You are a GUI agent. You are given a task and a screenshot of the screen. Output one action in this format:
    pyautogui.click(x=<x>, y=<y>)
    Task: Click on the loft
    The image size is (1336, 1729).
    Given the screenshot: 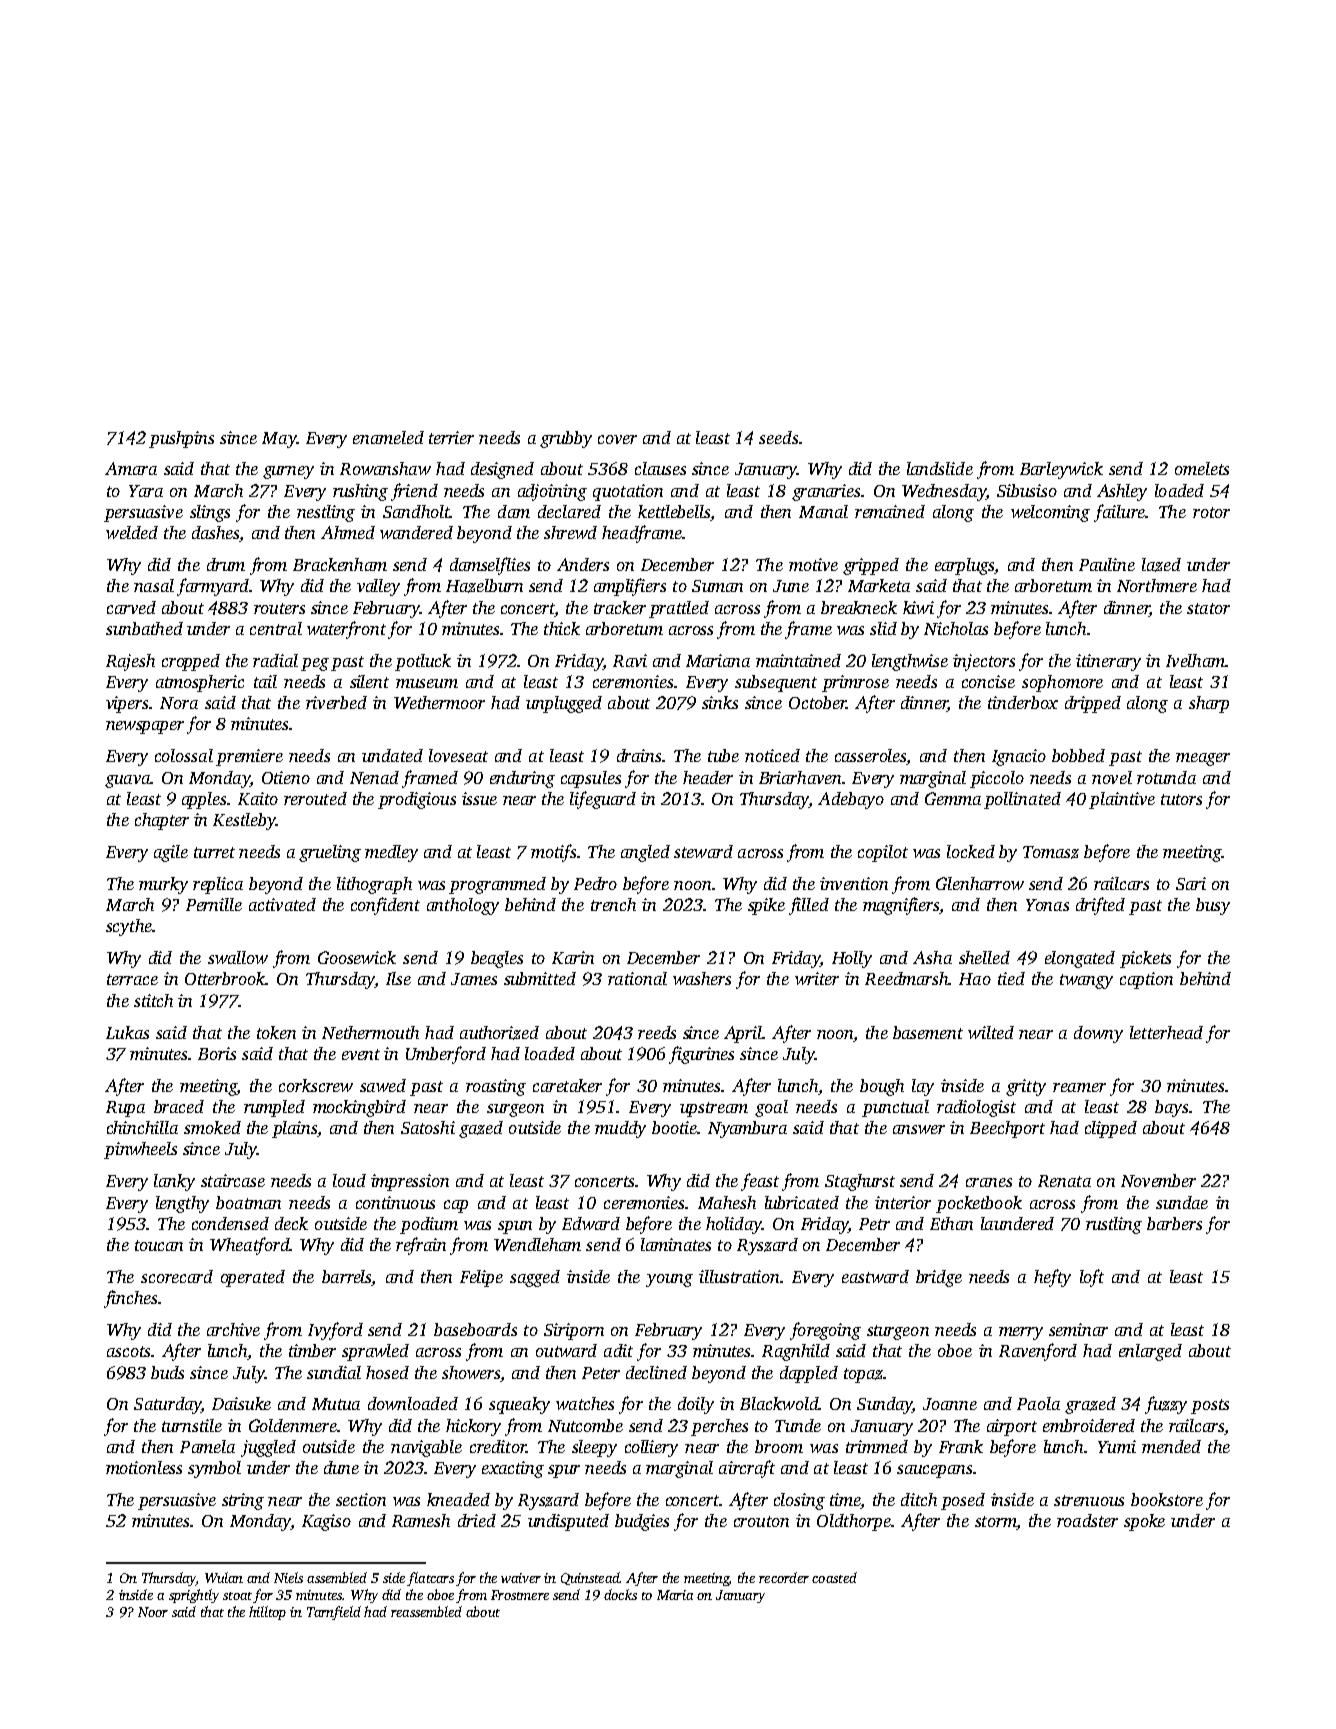 What is the action you would take?
    pyautogui.click(x=1092, y=1278)
